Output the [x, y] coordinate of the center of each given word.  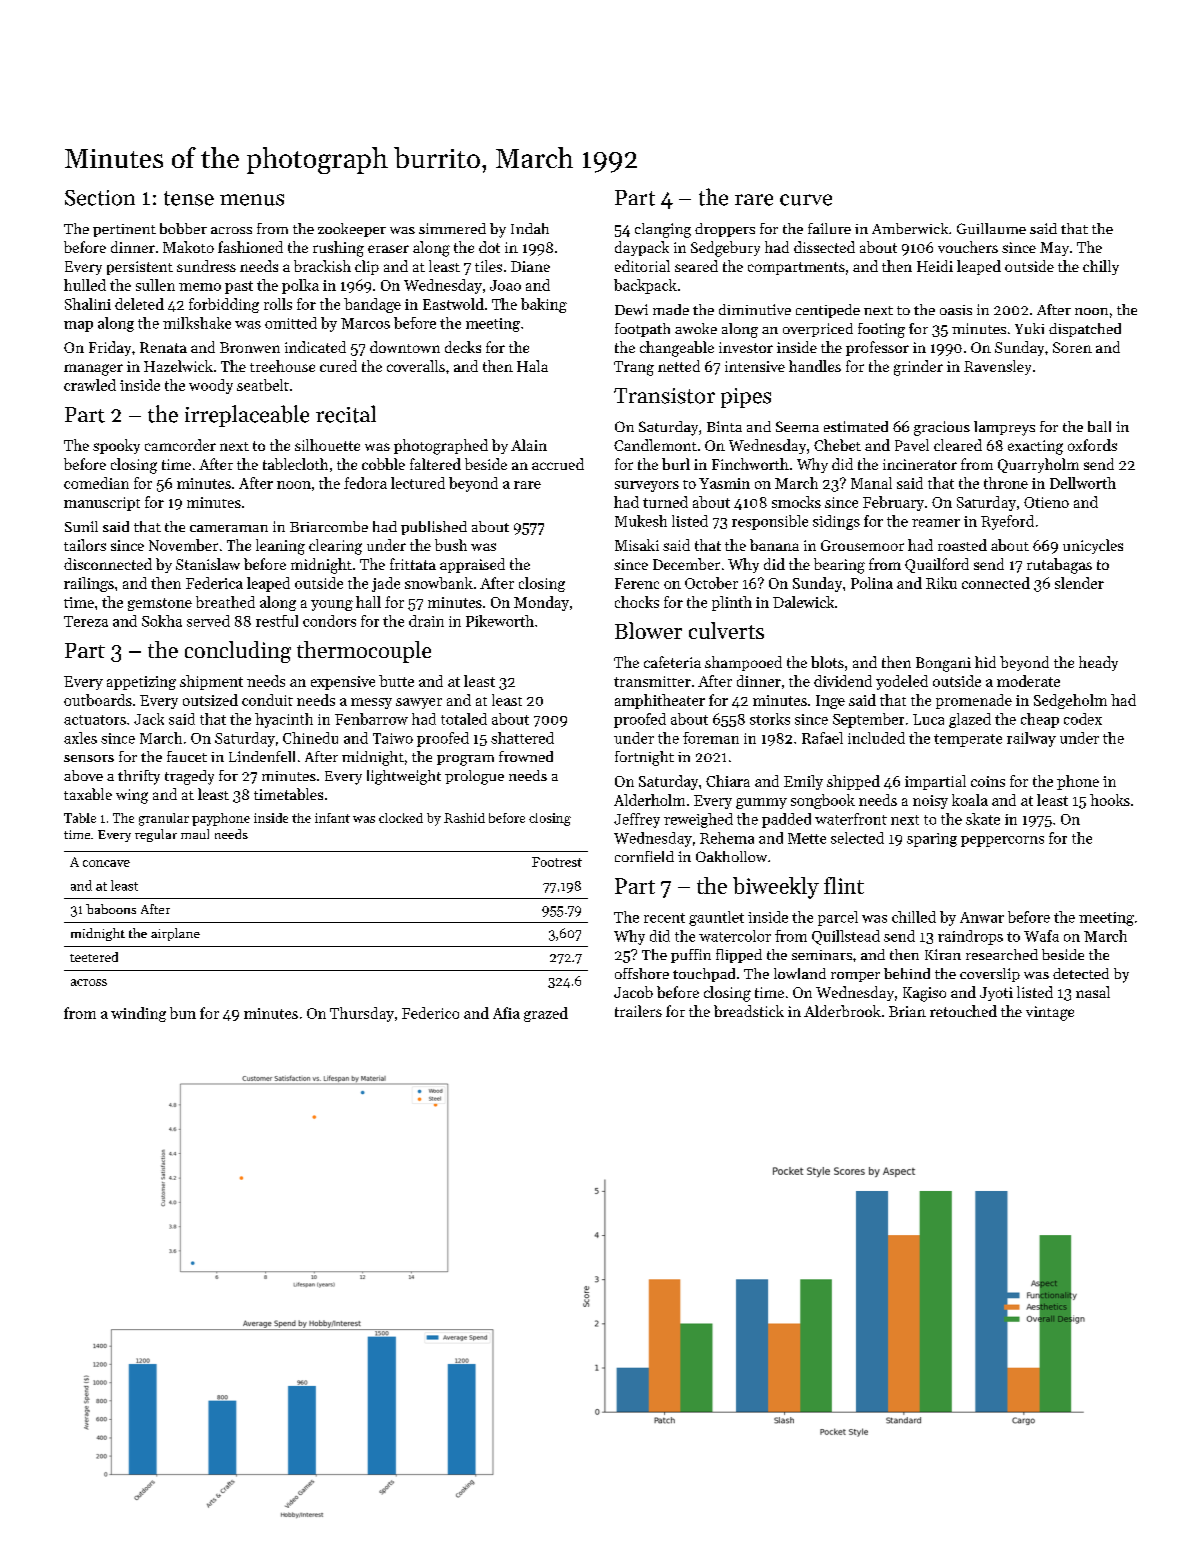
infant [332, 818]
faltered [435, 464]
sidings [836, 522]
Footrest [557, 862]
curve [806, 200]
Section [100, 198]
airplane [175, 934]
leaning [280, 547]
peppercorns [1002, 841]
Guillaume [991, 228]
